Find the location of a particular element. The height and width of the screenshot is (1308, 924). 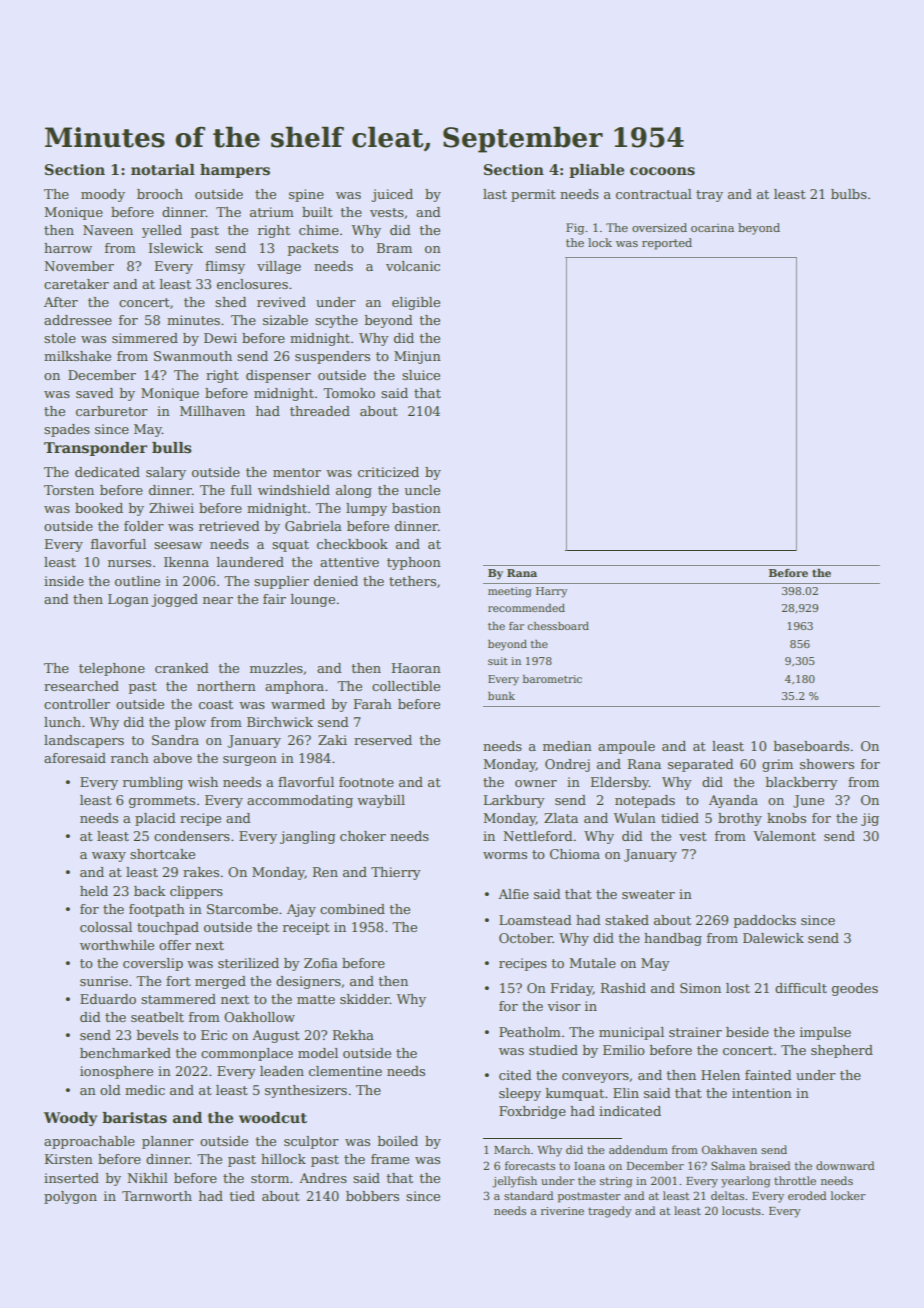

Harry is located at coordinates (551, 592).
